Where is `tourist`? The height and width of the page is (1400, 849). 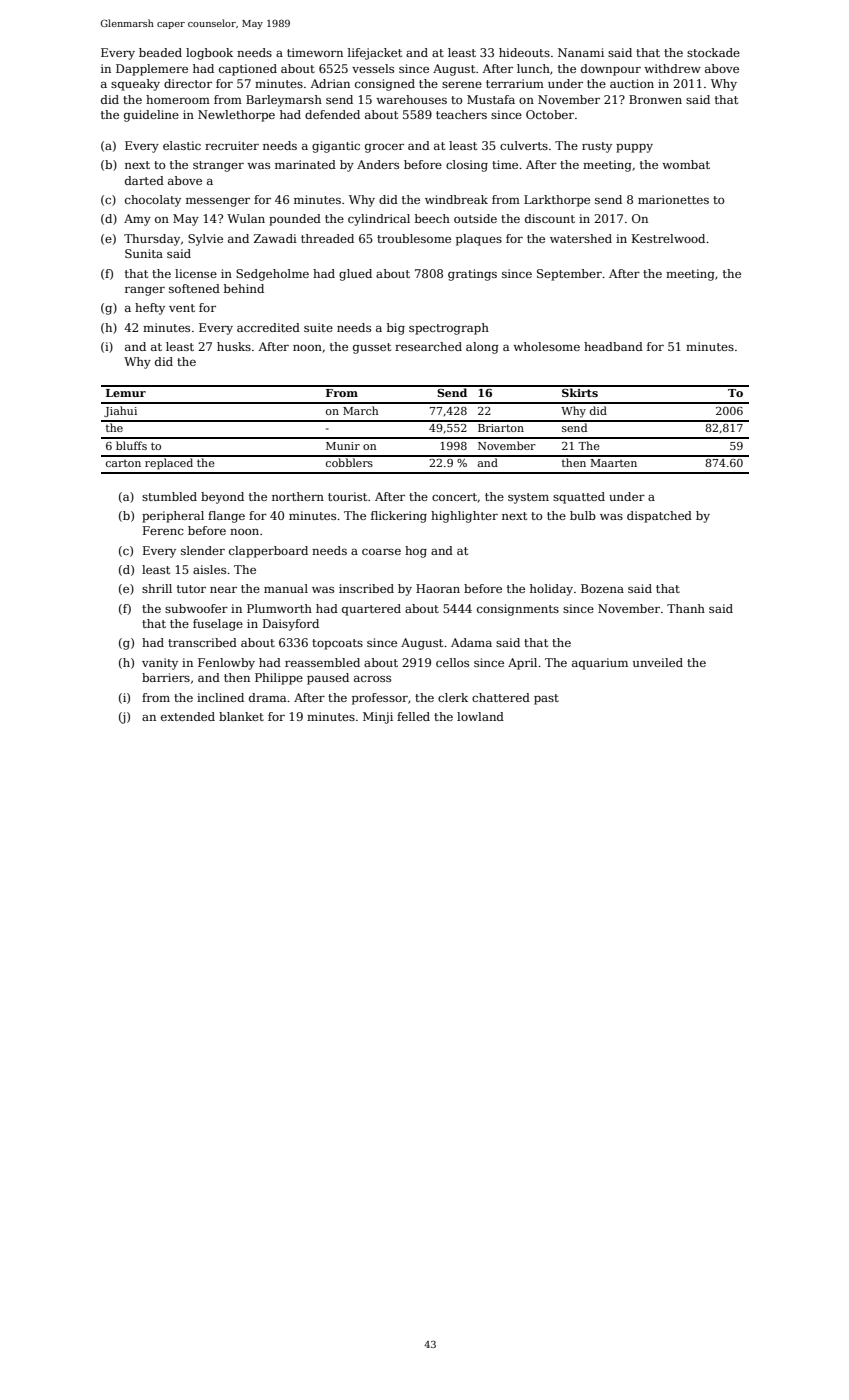 tourist is located at coordinates (347, 496).
